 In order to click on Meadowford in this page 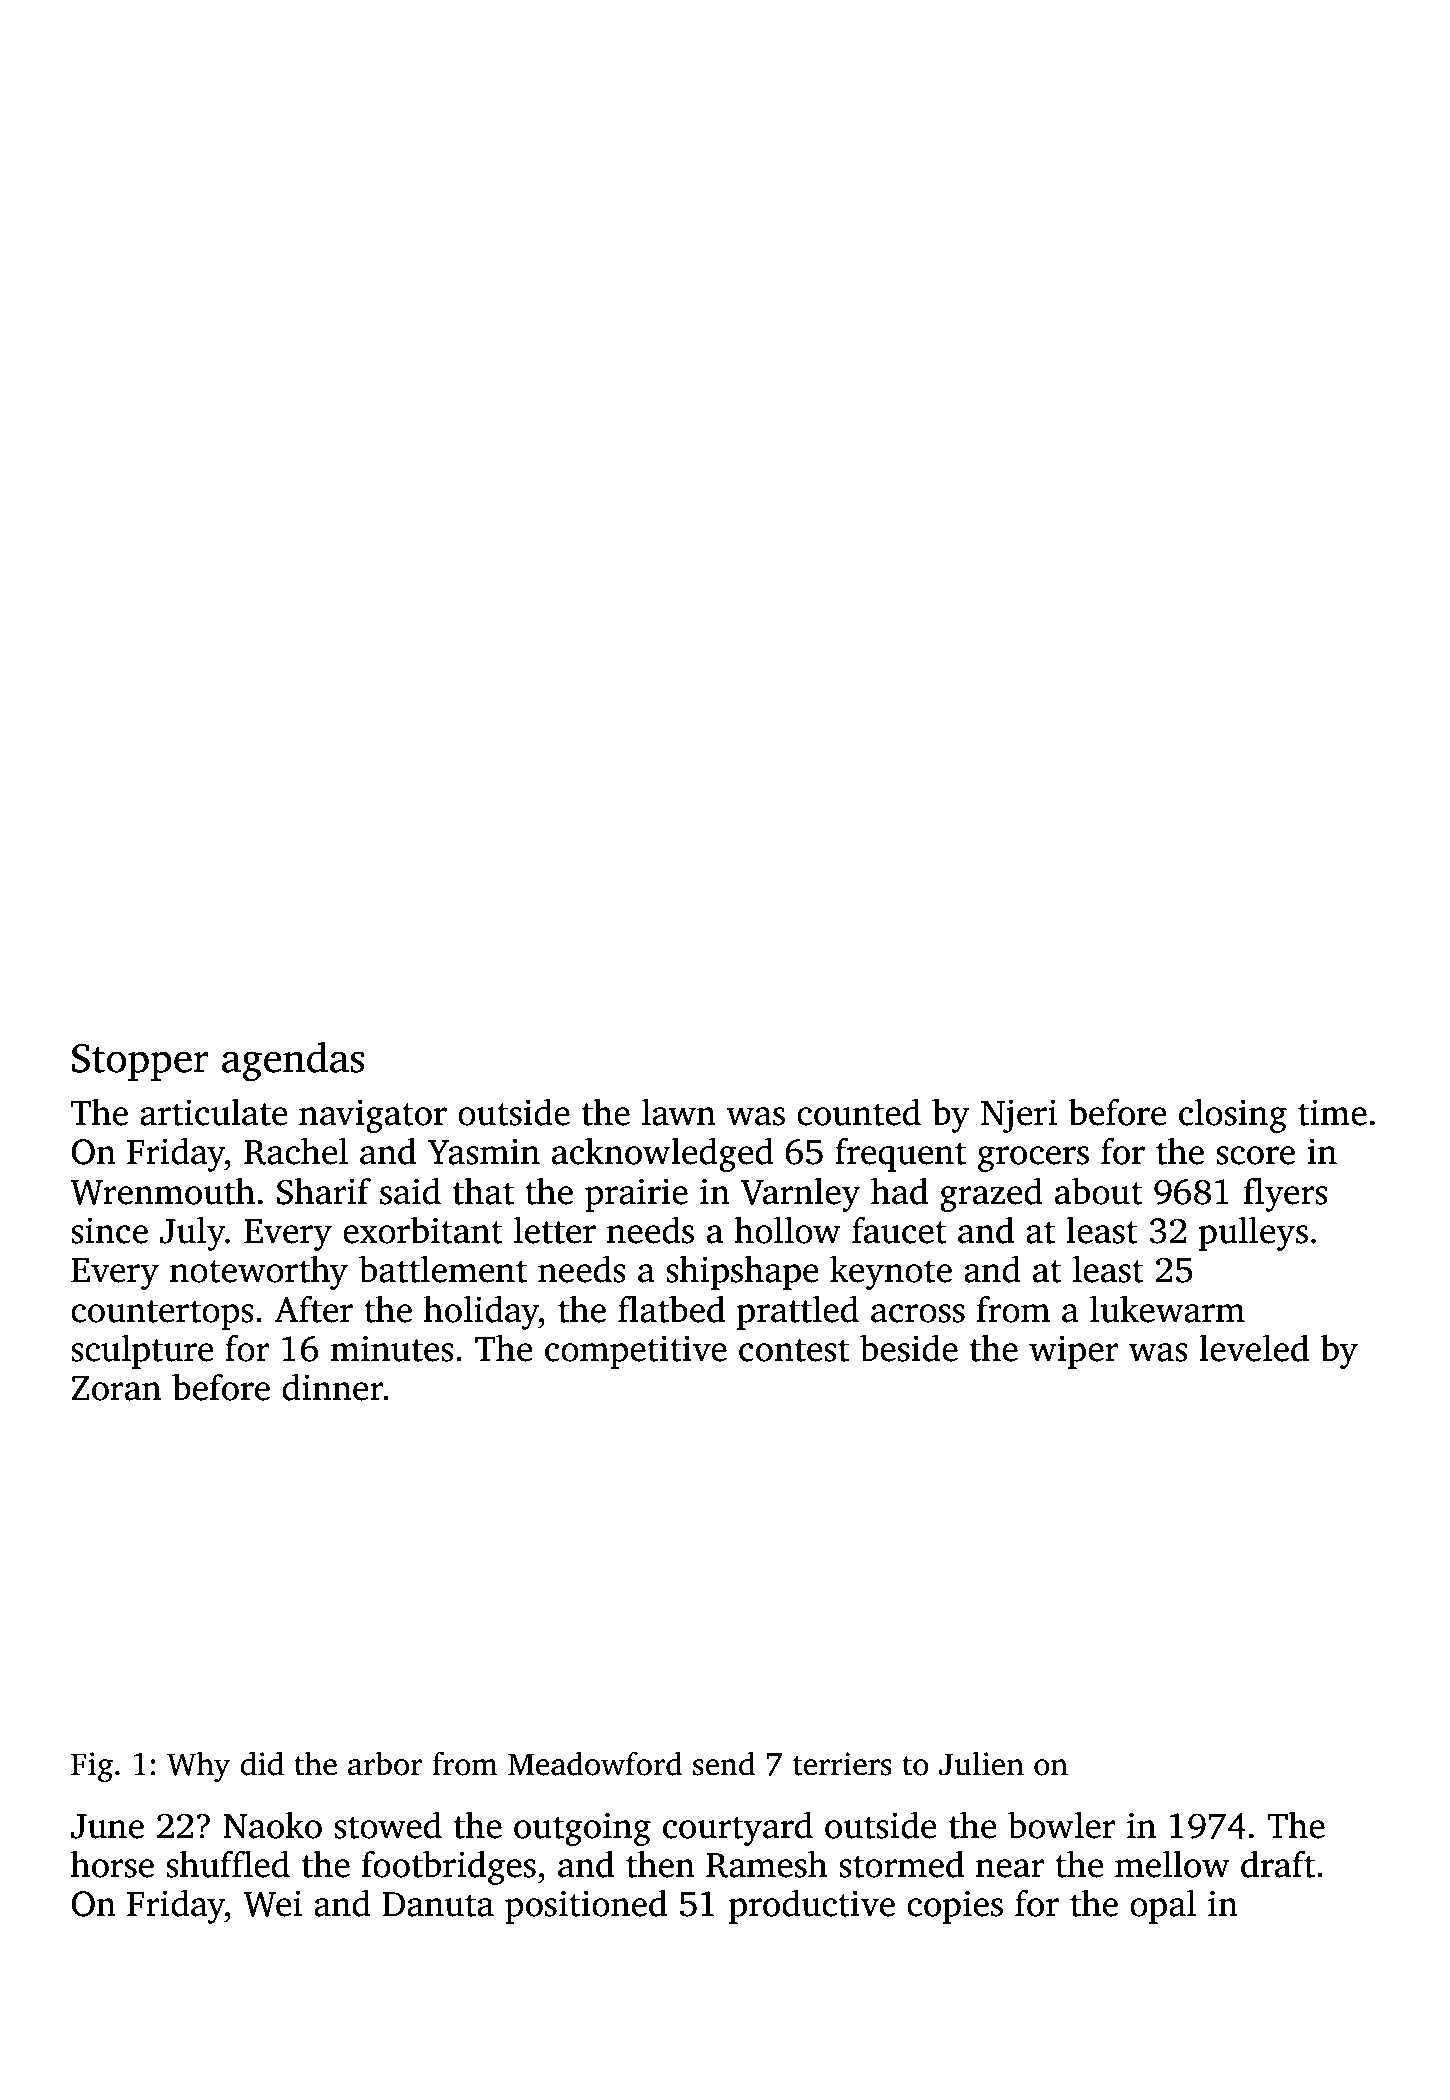, I will do `click(595, 1763)`.
